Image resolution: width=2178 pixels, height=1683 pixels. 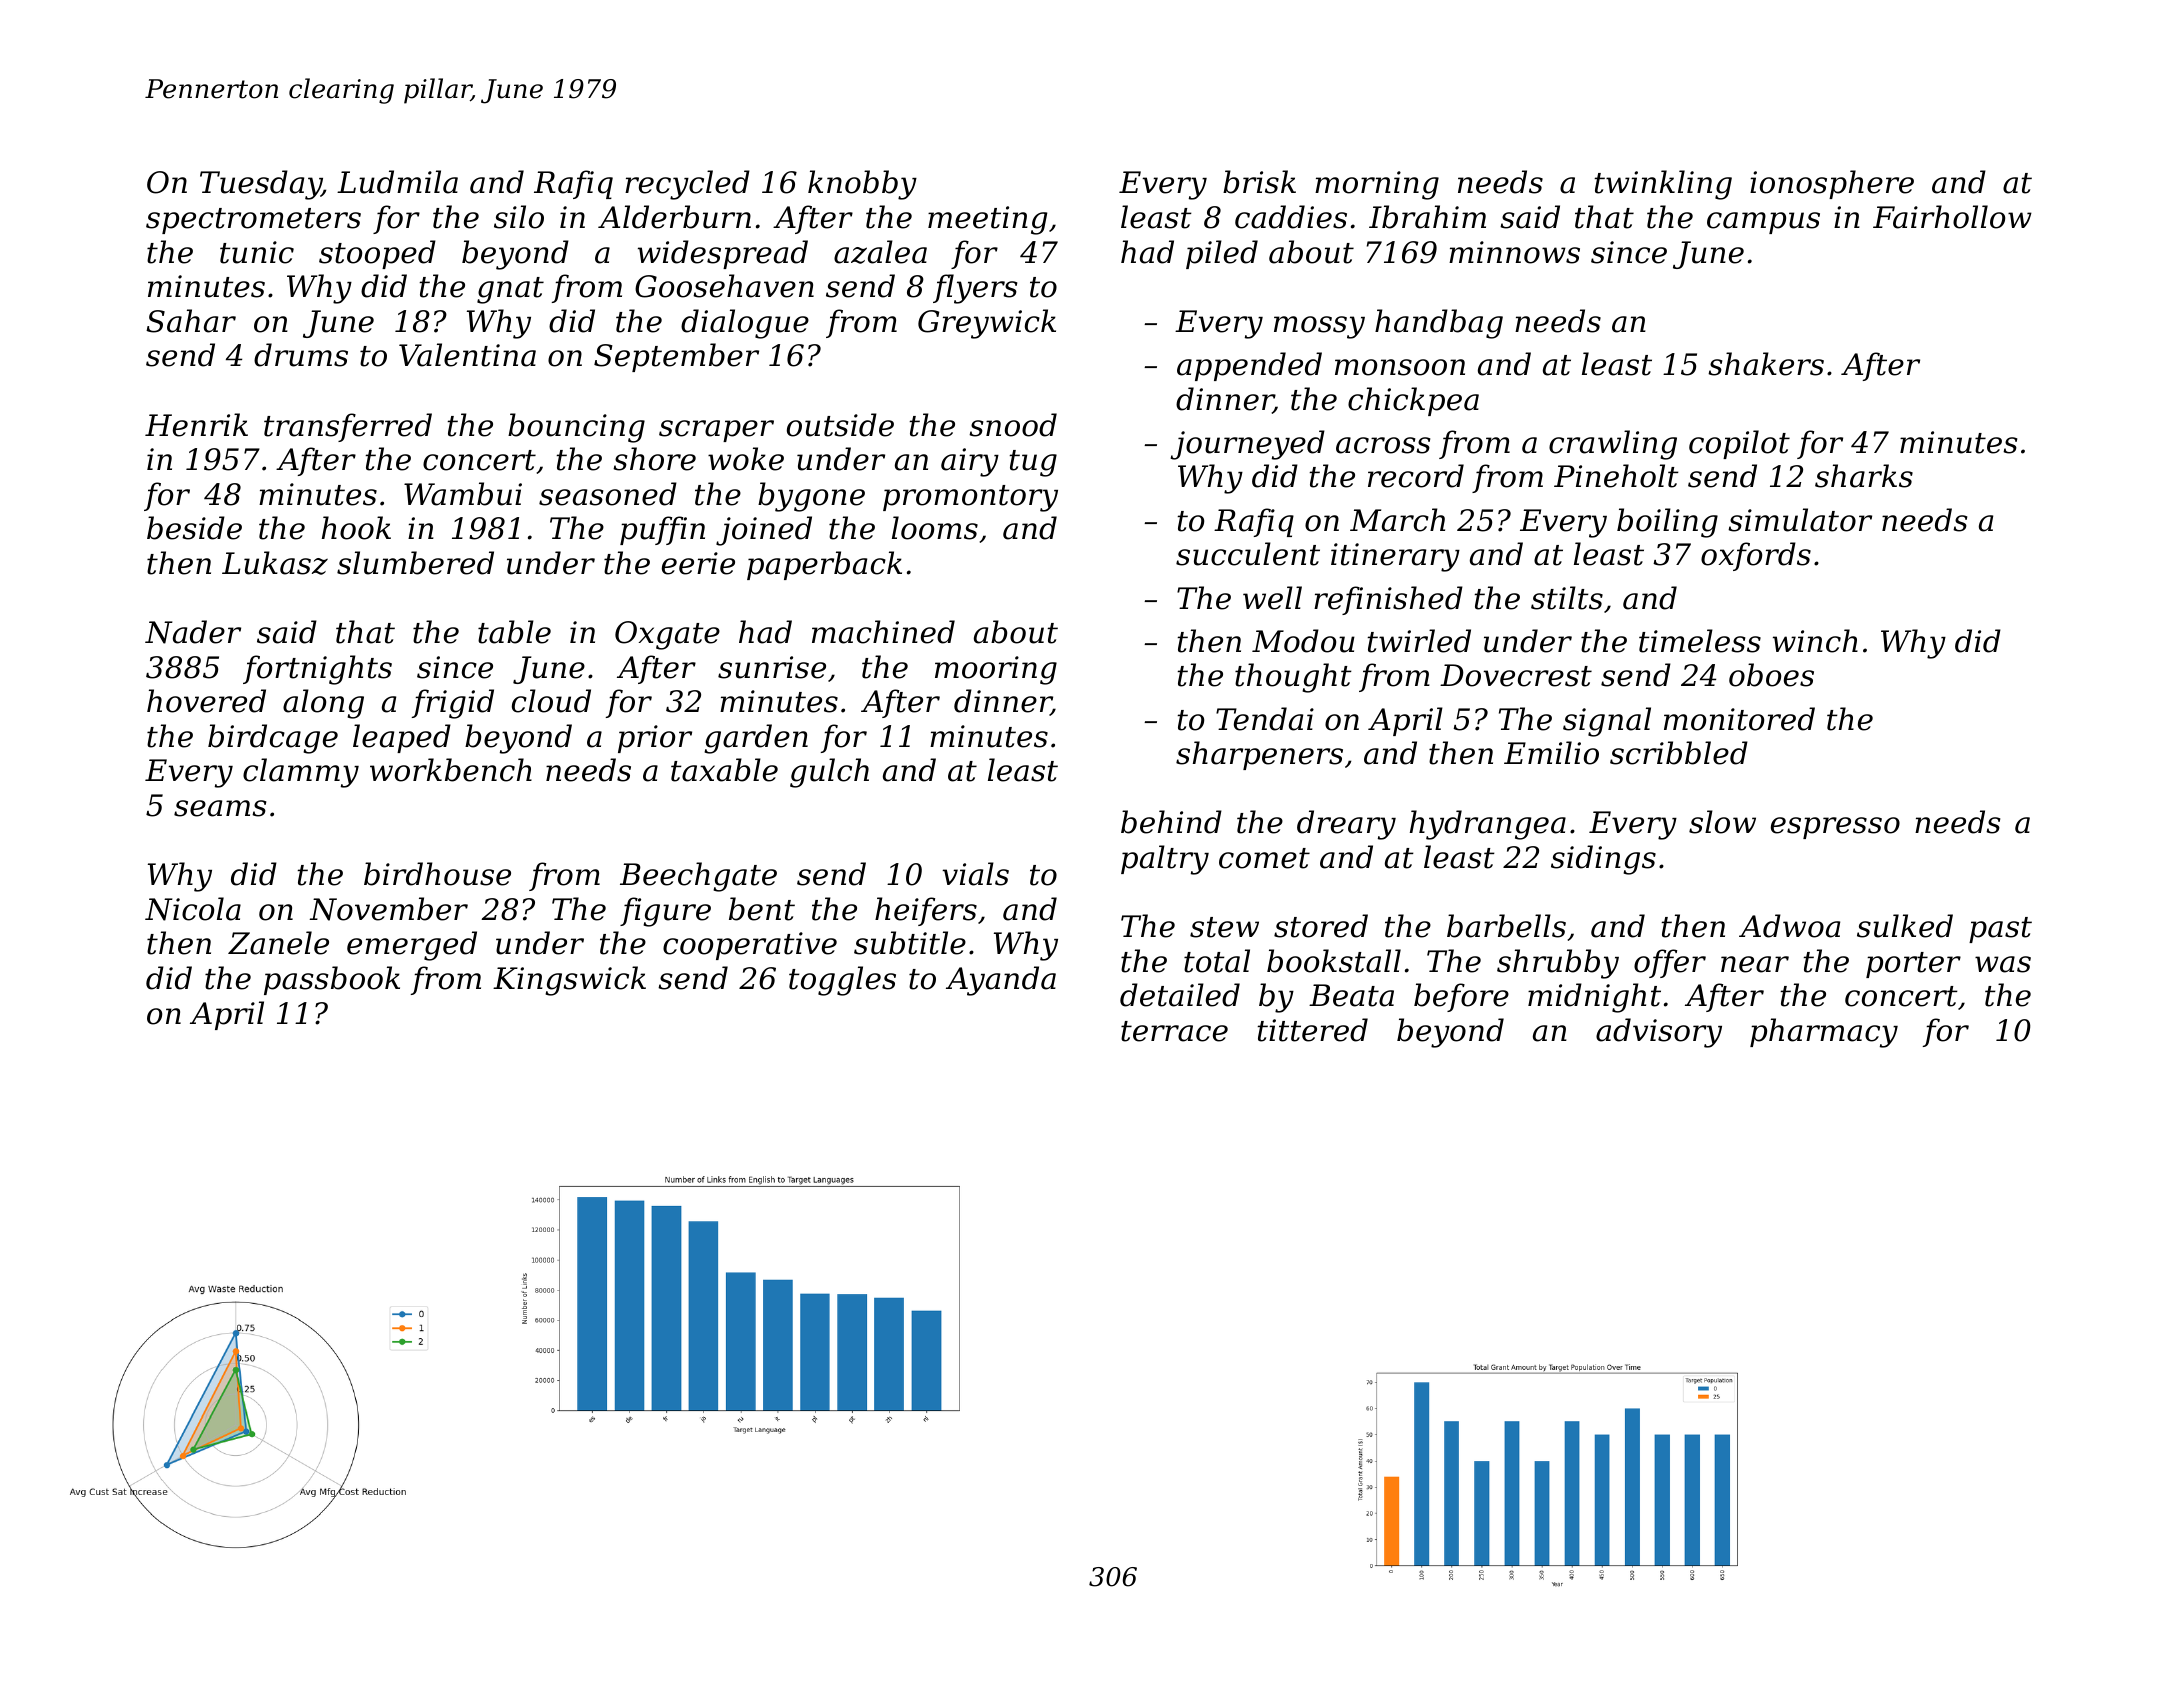 I want to click on leaped, so click(x=402, y=738).
